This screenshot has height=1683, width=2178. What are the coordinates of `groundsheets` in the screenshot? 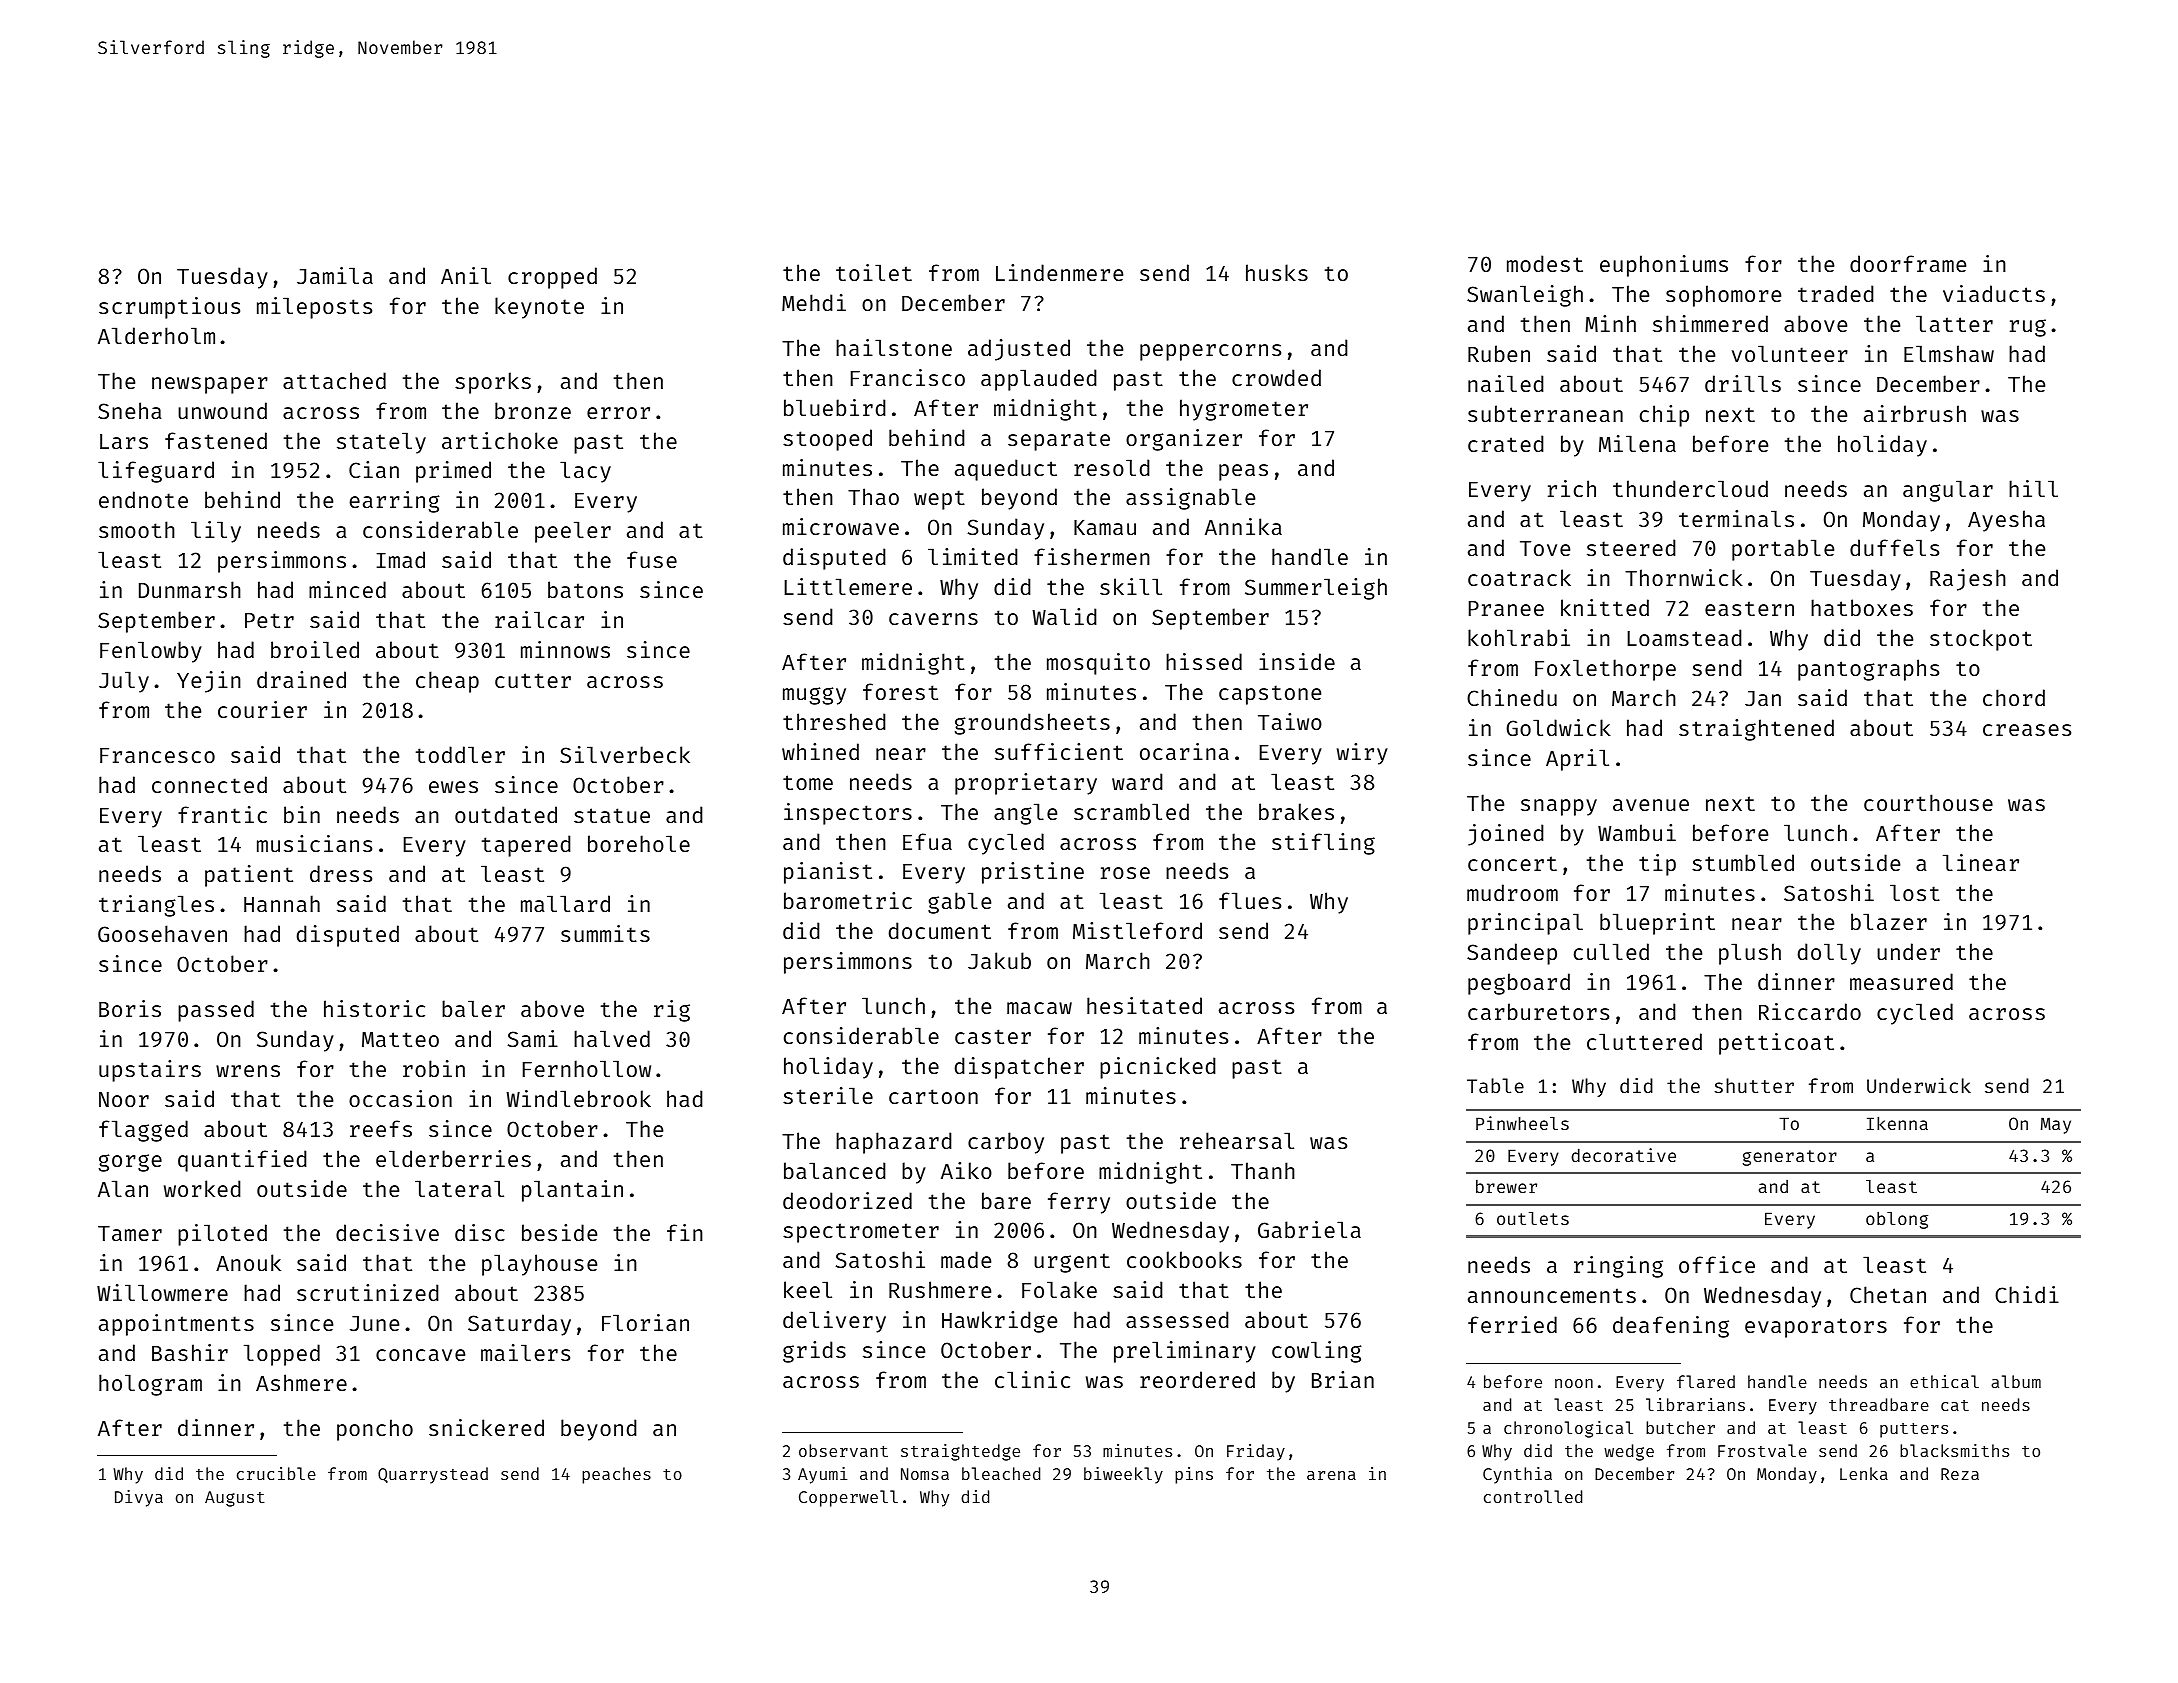 It's located at (1032, 724).
